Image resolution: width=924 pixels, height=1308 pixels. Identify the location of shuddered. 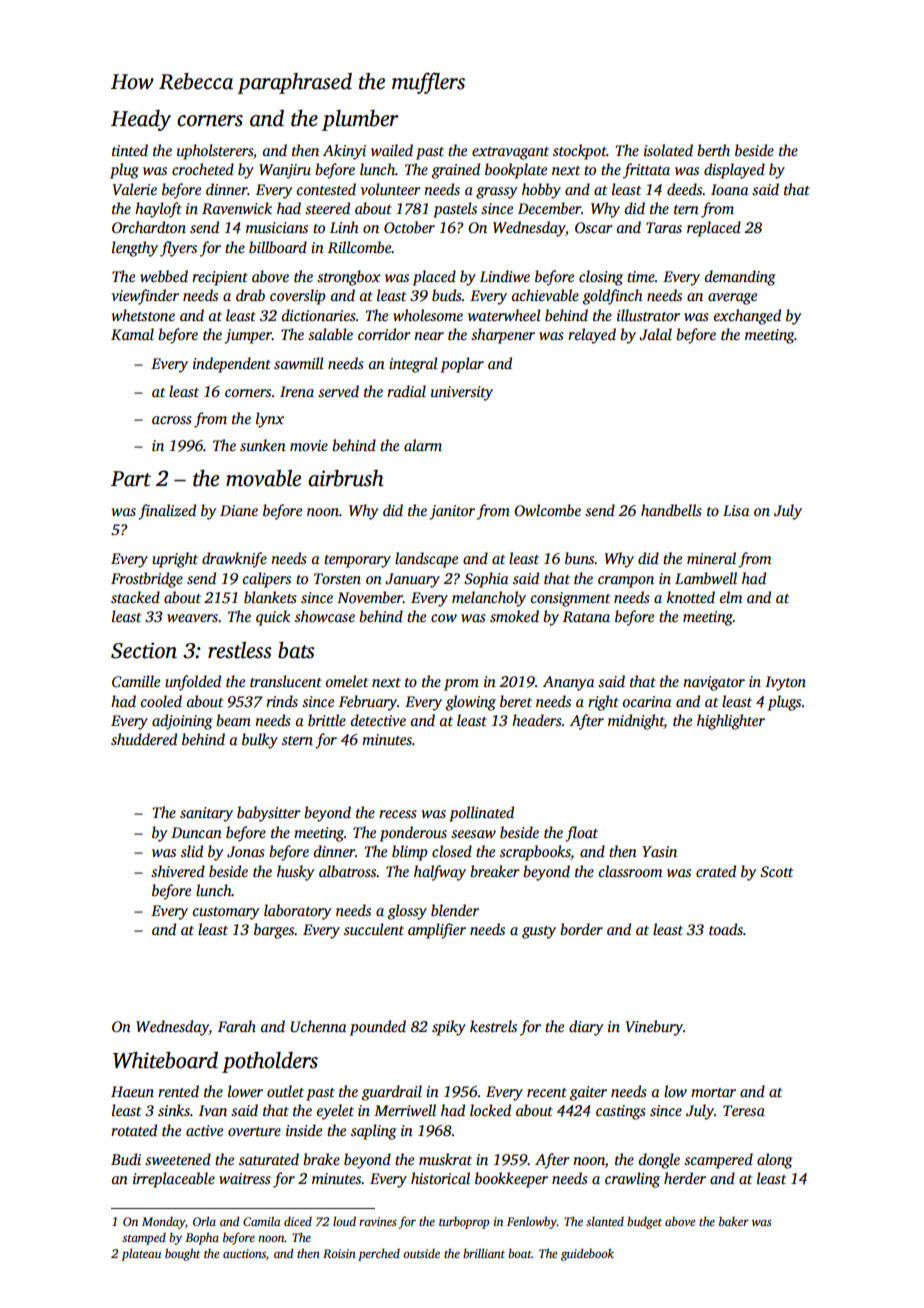
(144, 739).
